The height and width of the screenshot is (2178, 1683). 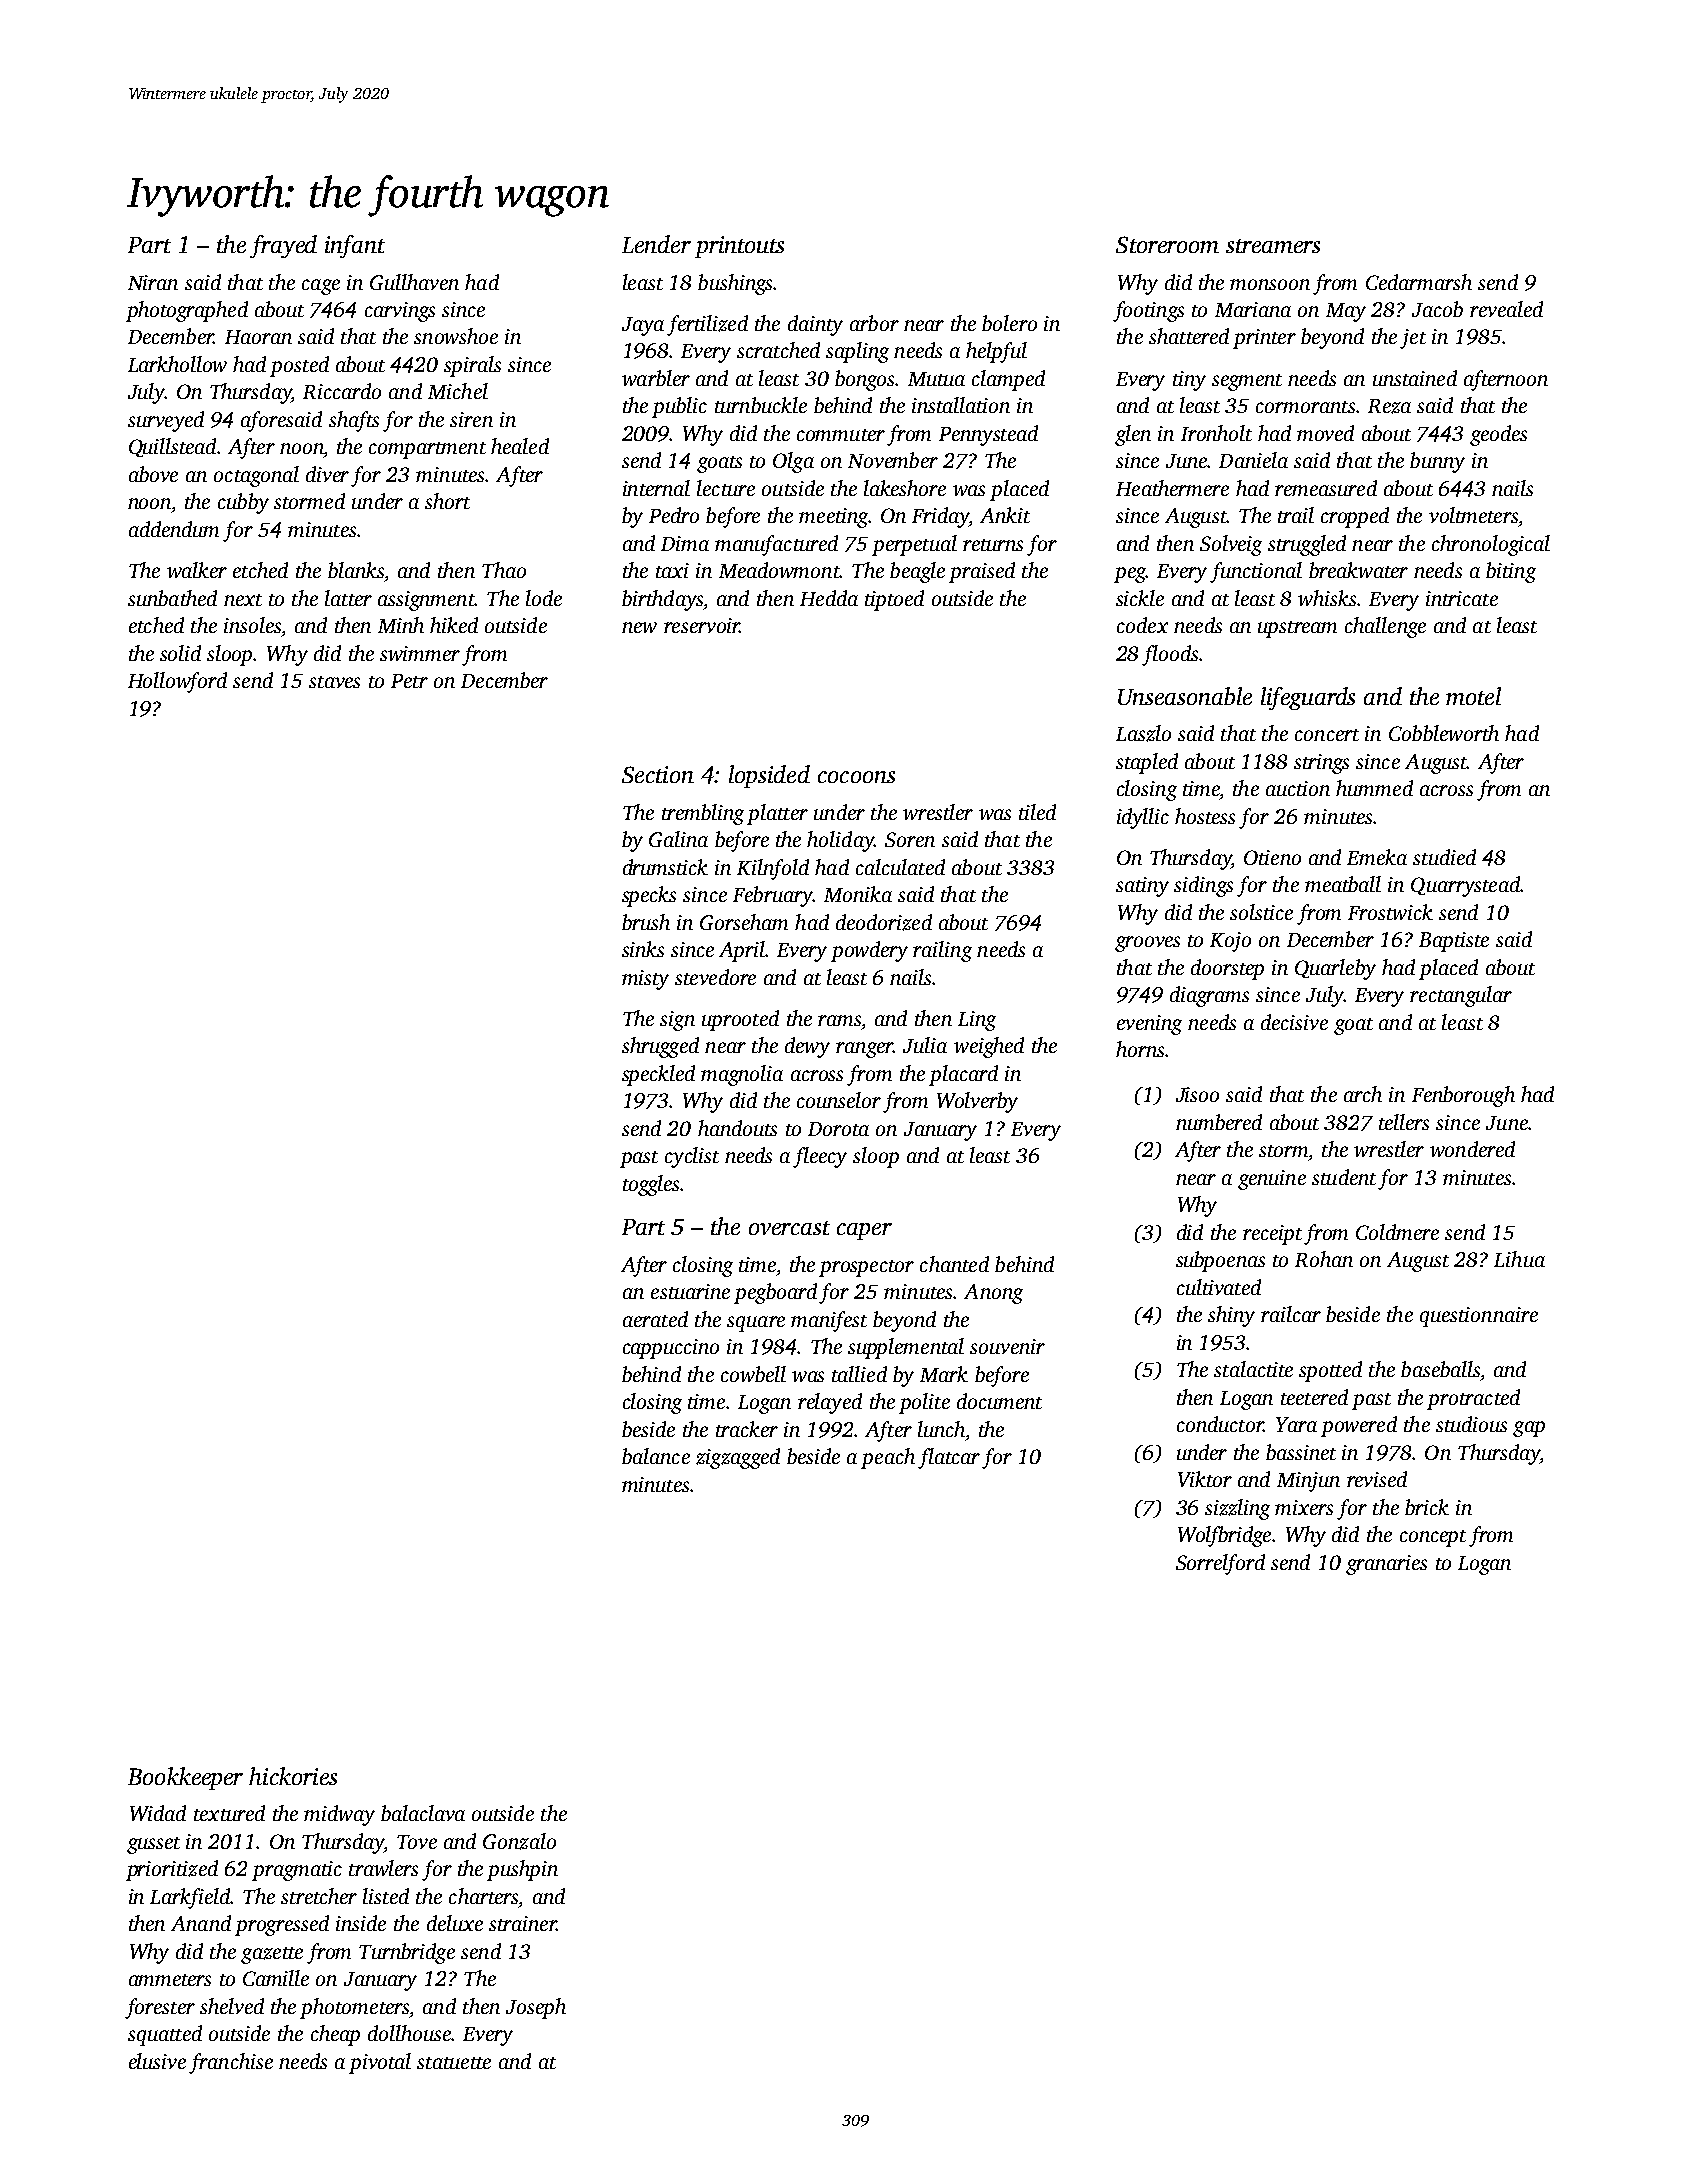 What do you see at coordinates (679, 407) in the screenshot?
I see `public` at bounding box center [679, 407].
